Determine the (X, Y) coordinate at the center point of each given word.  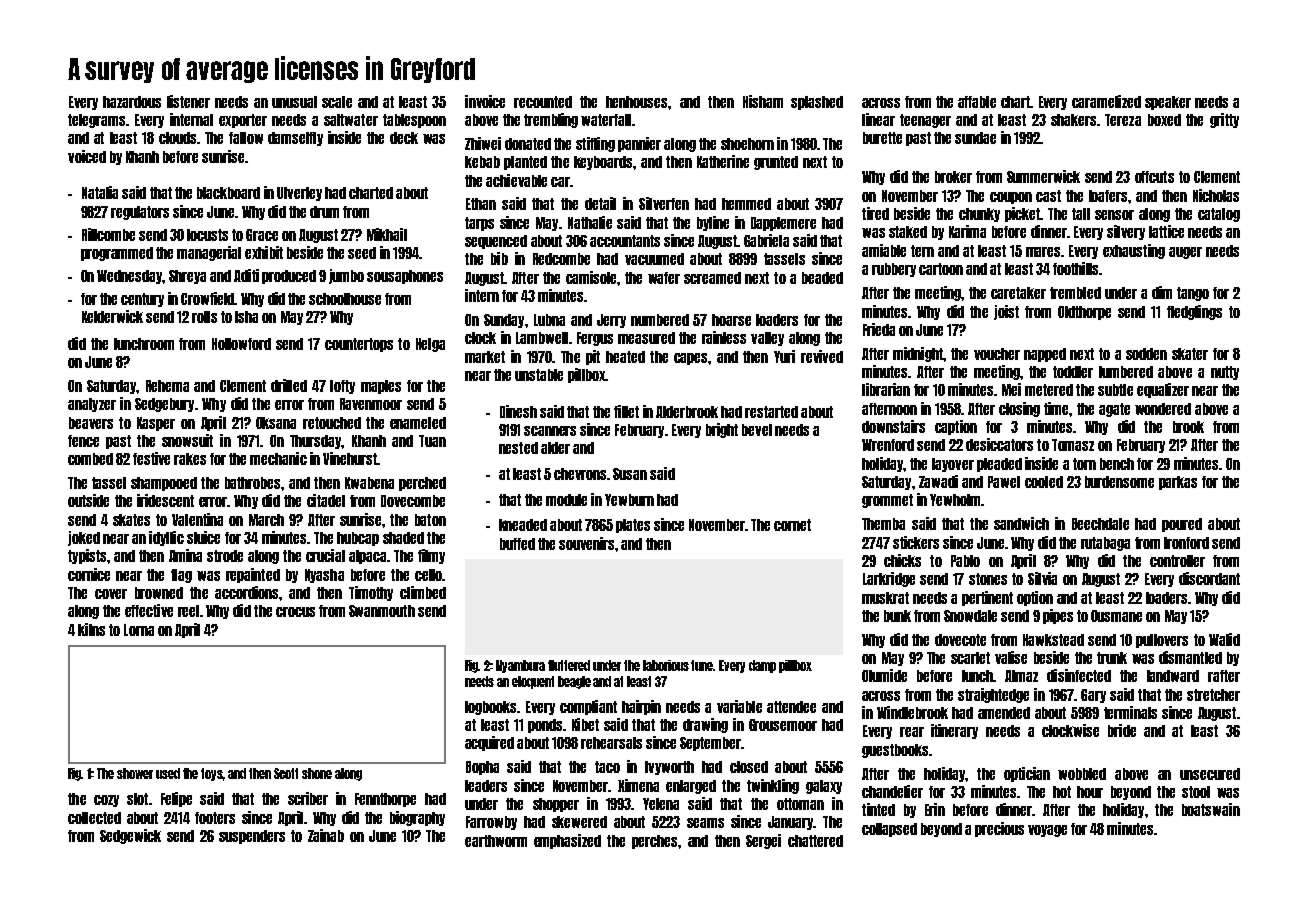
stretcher (1213, 695)
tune (702, 665)
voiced (87, 156)
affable (977, 102)
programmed (117, 254)
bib (499, 258)
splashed (817, 103)
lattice (1166, 231)
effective (149, 610)
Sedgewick (130, 836)
